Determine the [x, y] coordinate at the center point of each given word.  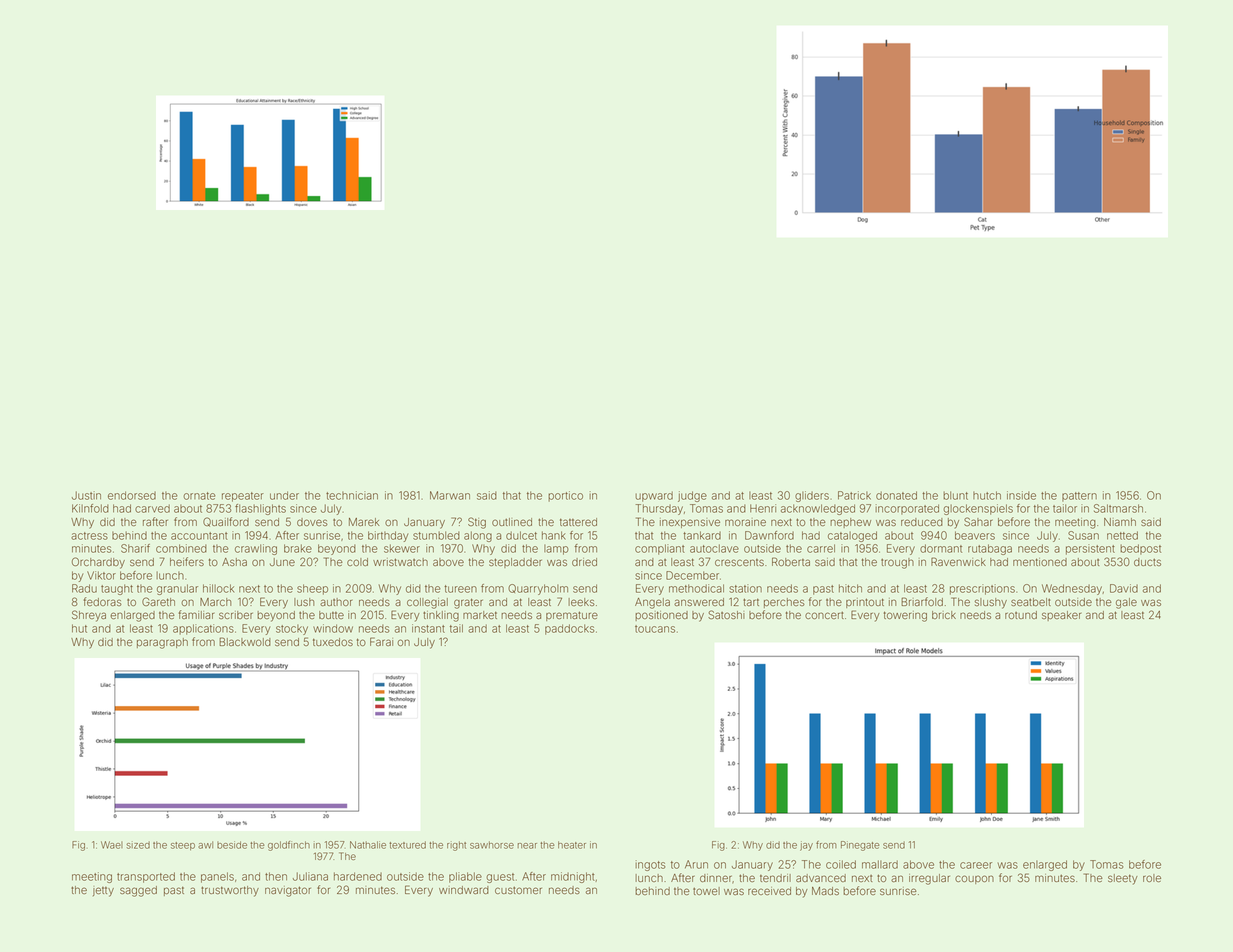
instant [428, 628]
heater [572, 845]
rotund [1021, 615]
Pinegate [860, 846]
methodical [696, 588]
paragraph [162, 643]
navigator [288, 891]
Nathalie [368, 845]
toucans [655, 629]
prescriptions [982, 589]
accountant [199, 536]
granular [177, 589]
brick [944, 615]
